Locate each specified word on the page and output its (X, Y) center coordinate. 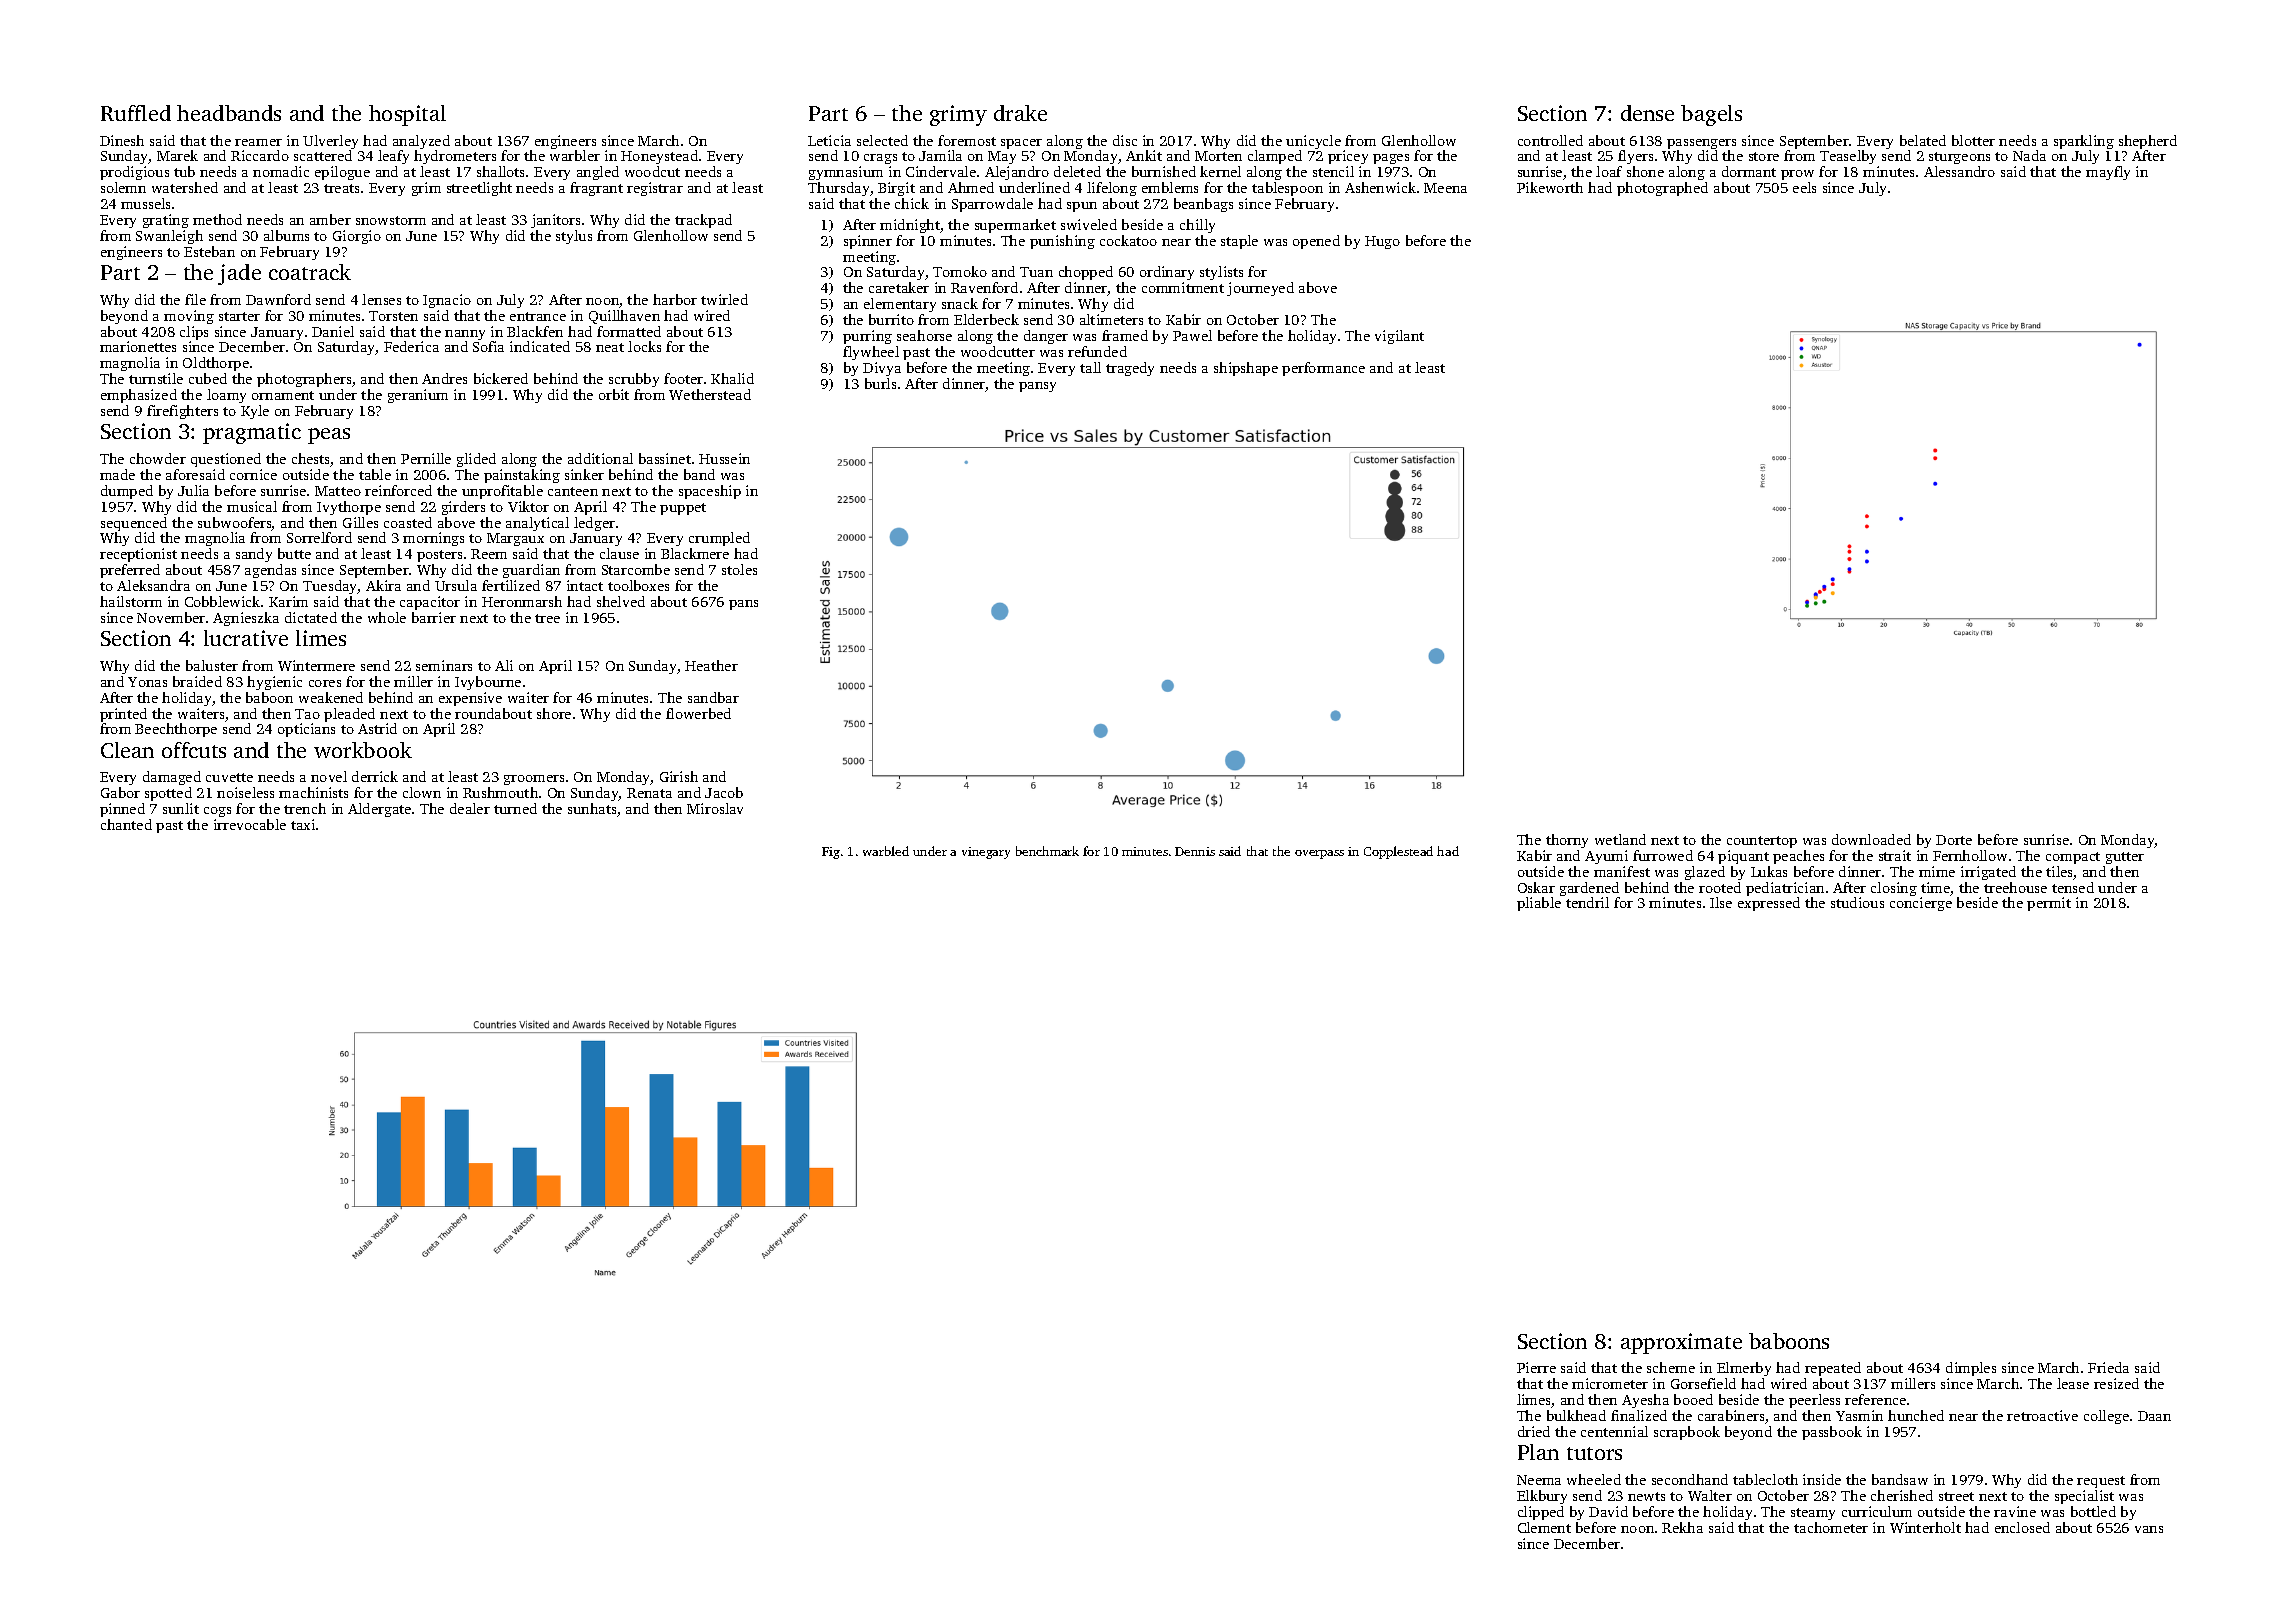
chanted (126, 824)
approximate (1681, 1343)
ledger (594, 524)
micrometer (1610, 1383)
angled (598, 173)
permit (2049, 904)
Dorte (1954, 840)
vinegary (986, 853)
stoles (739, 569)
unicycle (1313, 142)
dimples (1971, 1369)
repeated (1833, 1369)
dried (1534, 1431)
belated (1923, 140)
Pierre (1536, 1367)
